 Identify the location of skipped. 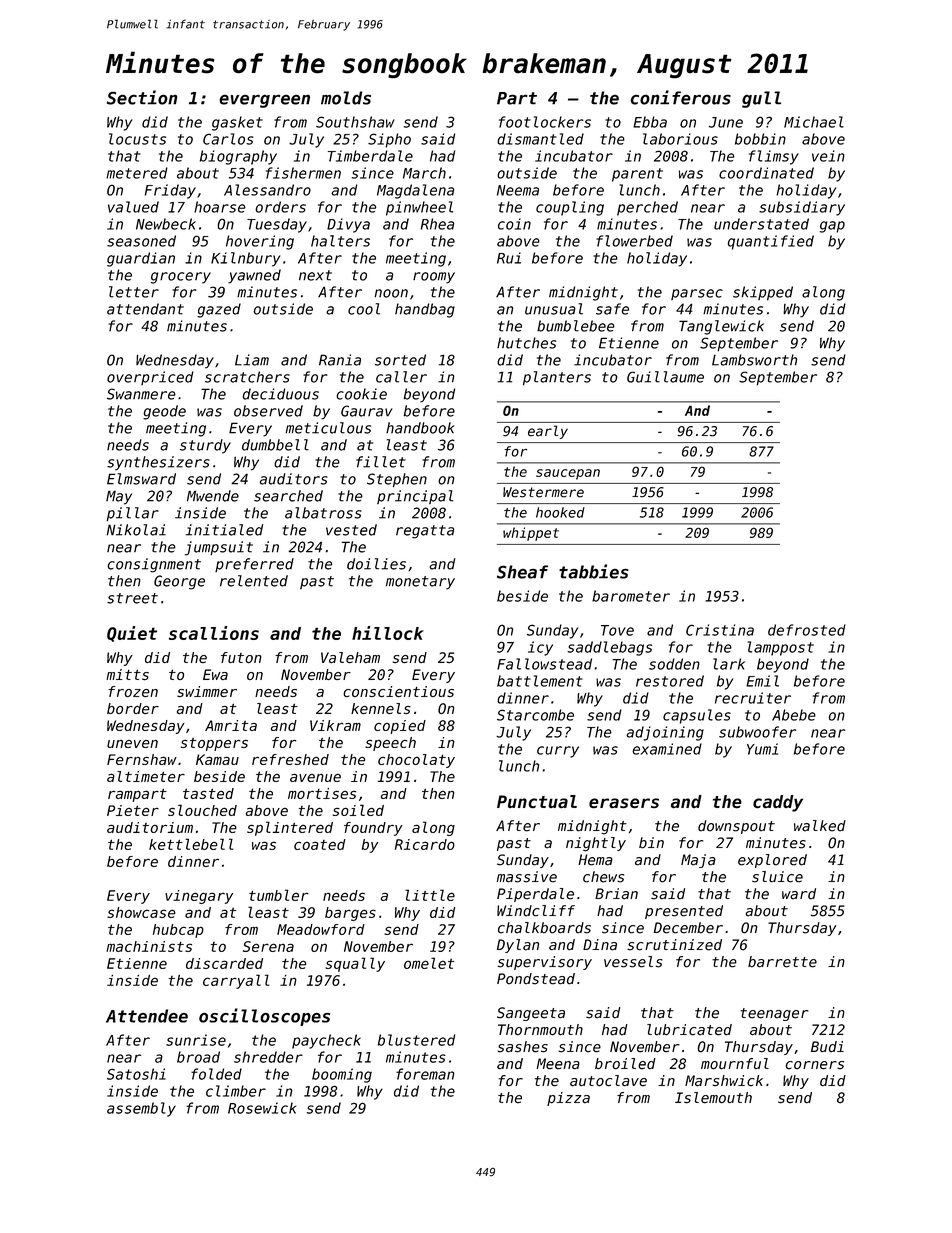
(763, 293).
